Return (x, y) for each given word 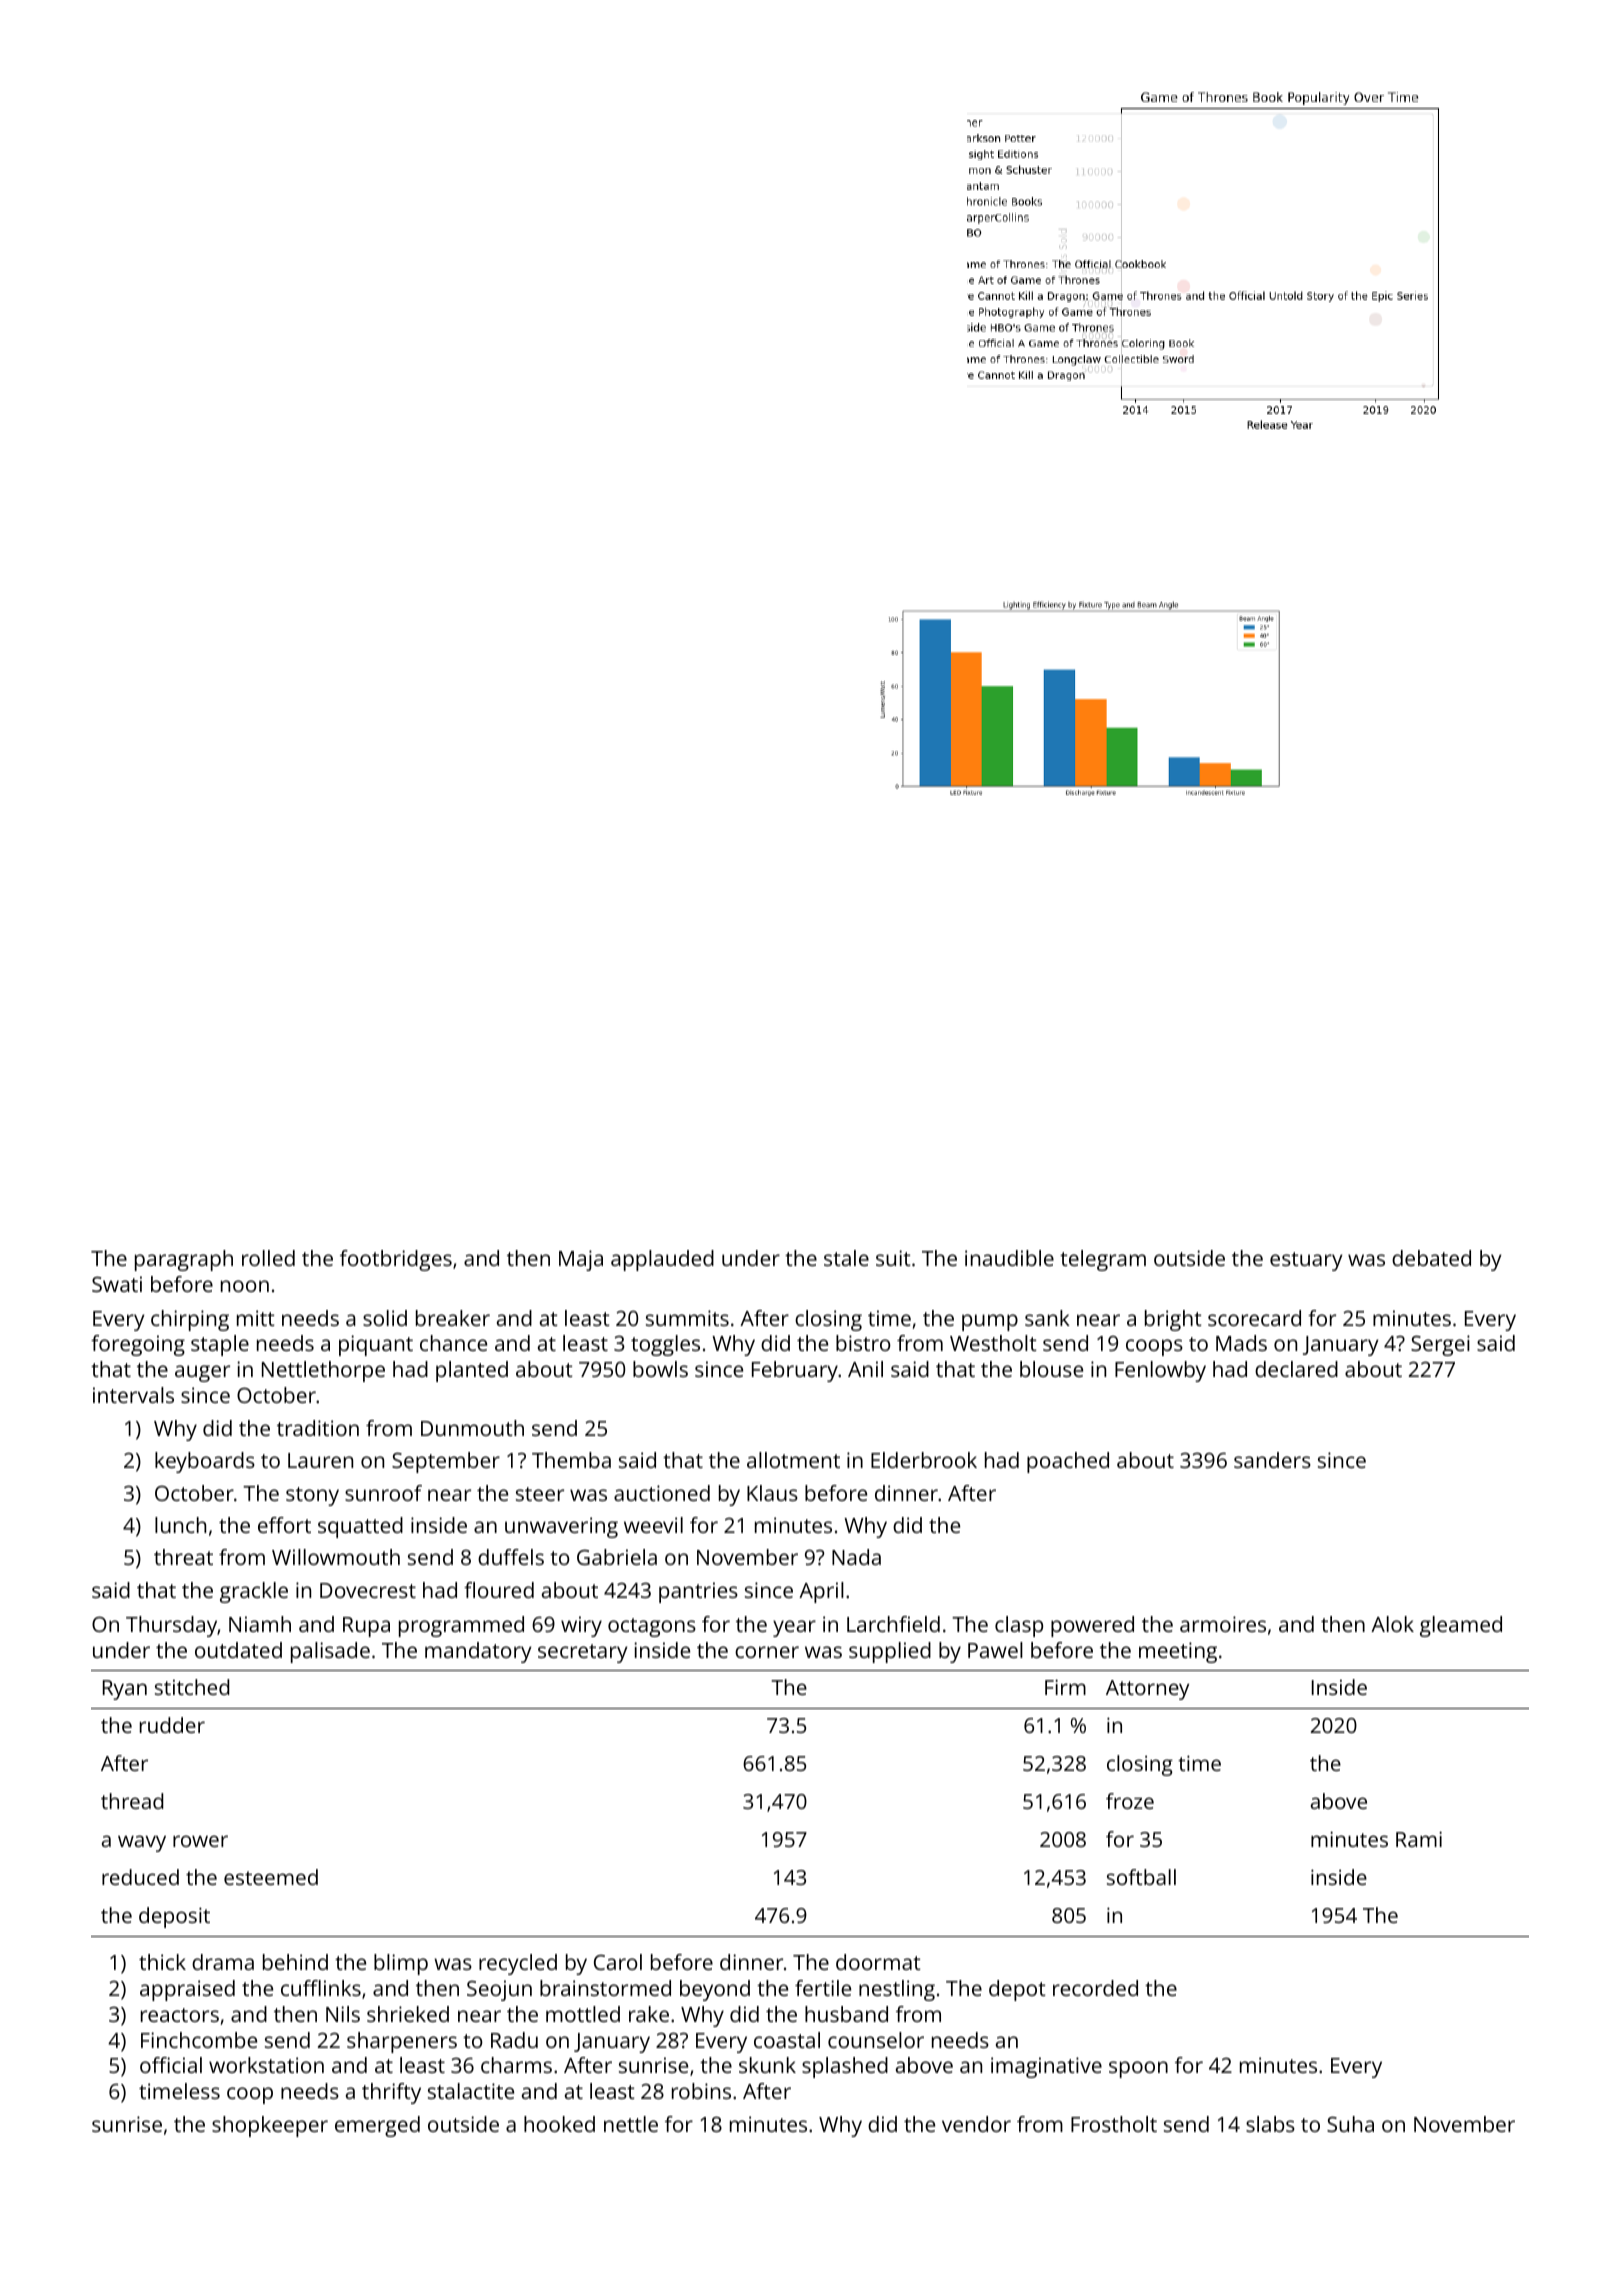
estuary (1306, 1261)
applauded (662, 1260)
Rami (1419, 1839)
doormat (878, 1962)
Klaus (772, 1493)
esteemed (271, 1877)
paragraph (184, 1260)
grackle (254, 1592)
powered (1092, 1626)
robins (701, 2091)
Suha (1350, 2124)
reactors (180, 2015)
